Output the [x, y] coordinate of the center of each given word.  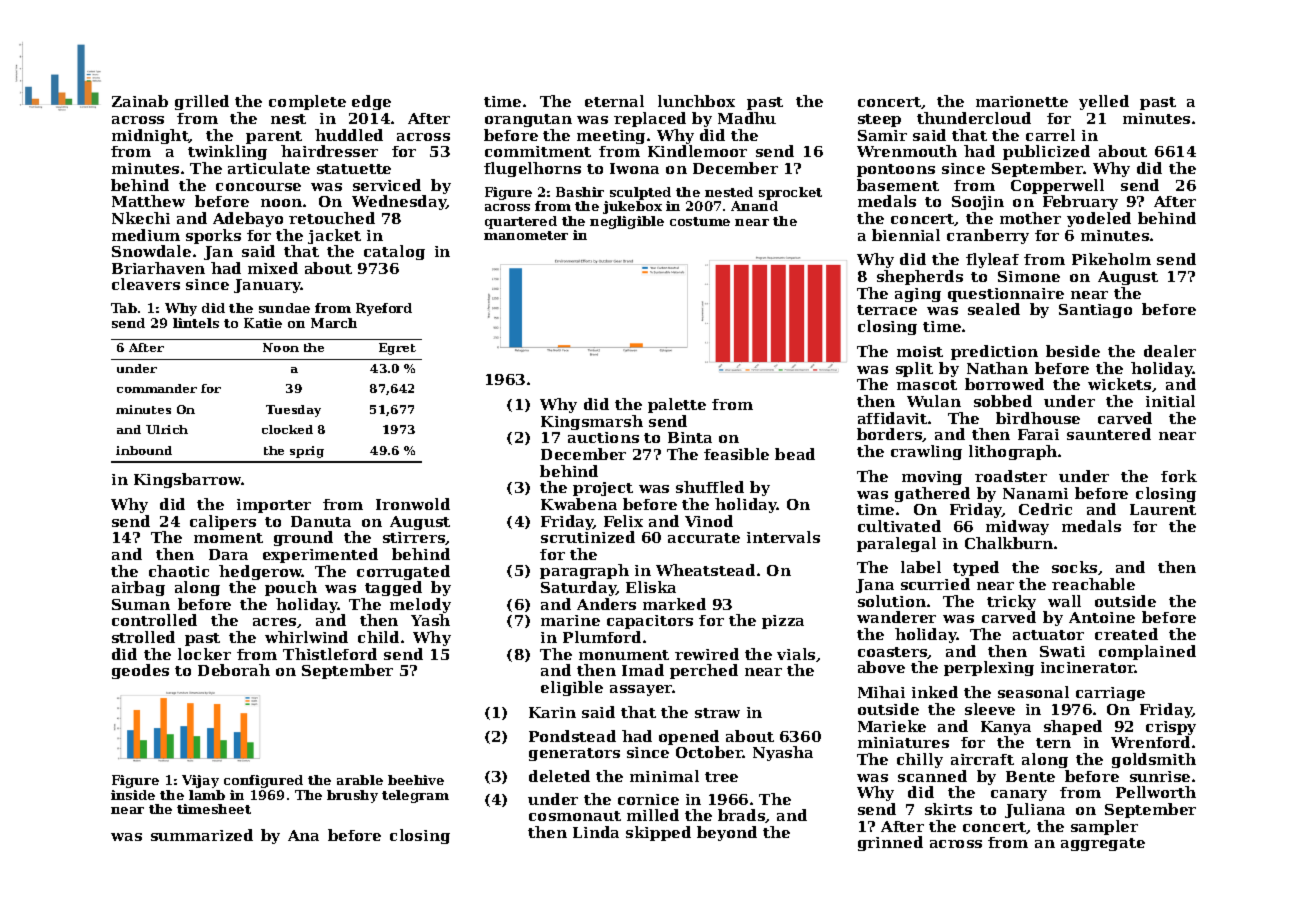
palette [677, 405]
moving [932, 478]
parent [274, 137]
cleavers [146, 284]
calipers [223, 522]
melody [420, 606]
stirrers [414, 537]
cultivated [899, 526]
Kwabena [579, 504]
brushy [352, 796]
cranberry [988, 236]
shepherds [920, 277]
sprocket [790, 193]
